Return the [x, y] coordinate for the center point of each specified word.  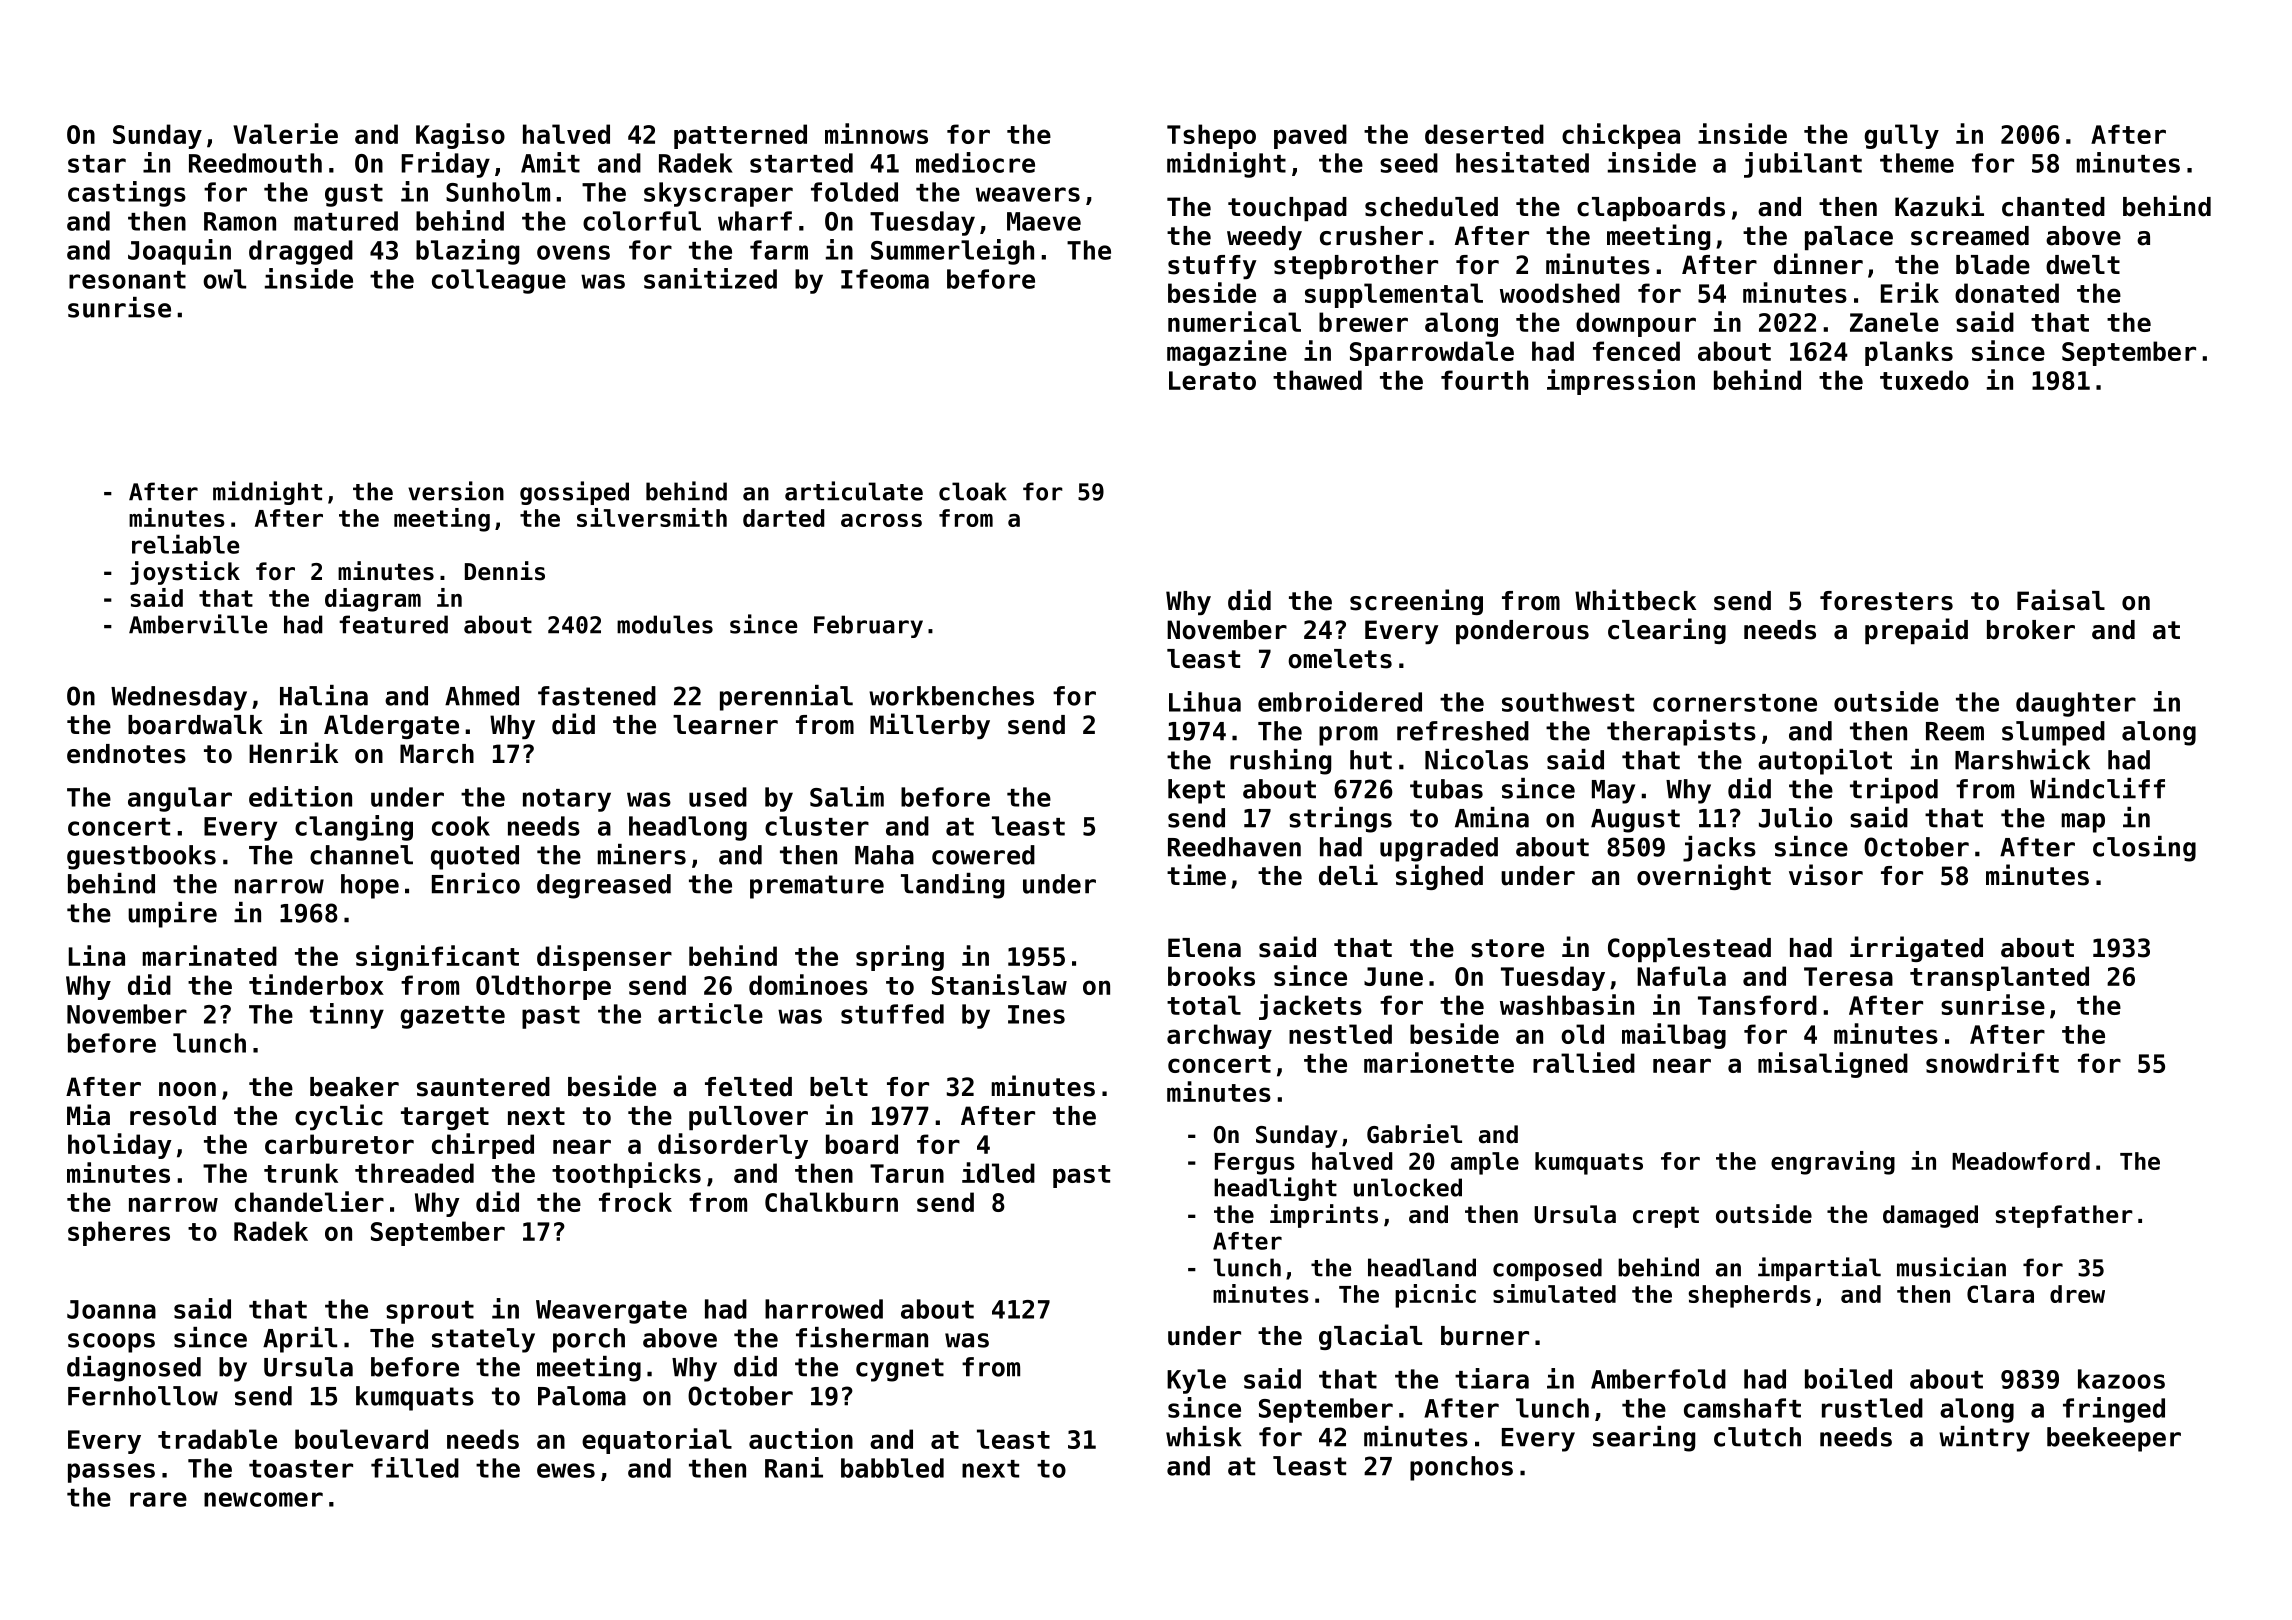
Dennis [505, 571]
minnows [876, 133]
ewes [566, 1470]
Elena [1204, 948]
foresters [1886, 601]
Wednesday [179, 698]
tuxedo [1924, 380]
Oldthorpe [543, 987]
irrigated [1916, 949]
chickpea [1621, 136]
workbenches [951, 696]
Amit [550, 162]
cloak [973, 491]
